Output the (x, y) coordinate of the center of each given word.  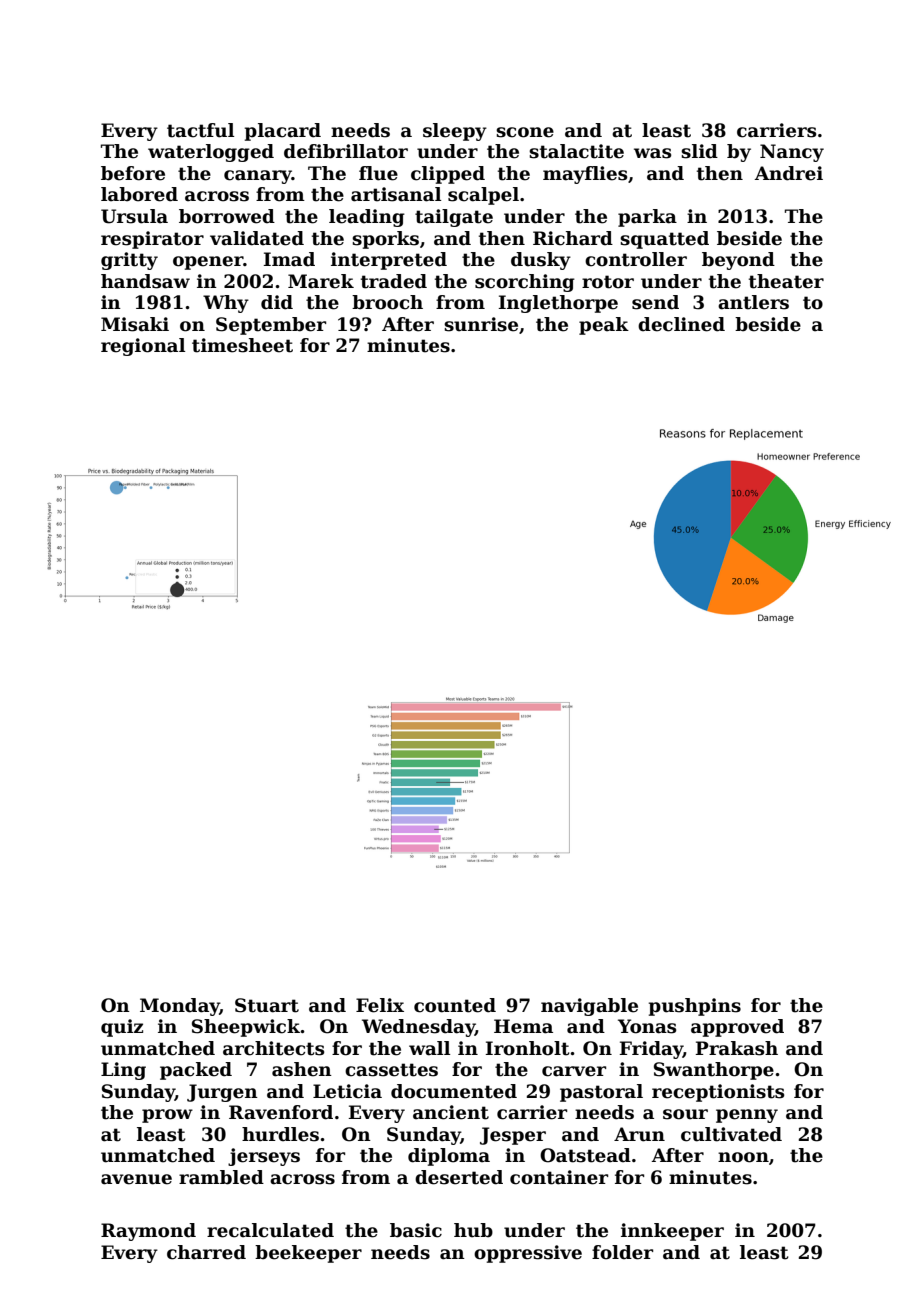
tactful (200, 130)
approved (737, 1028)
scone (525, 132)
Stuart (267, 1005)
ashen (302, 1069)
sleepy (455, 132)
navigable (589, 1007)
